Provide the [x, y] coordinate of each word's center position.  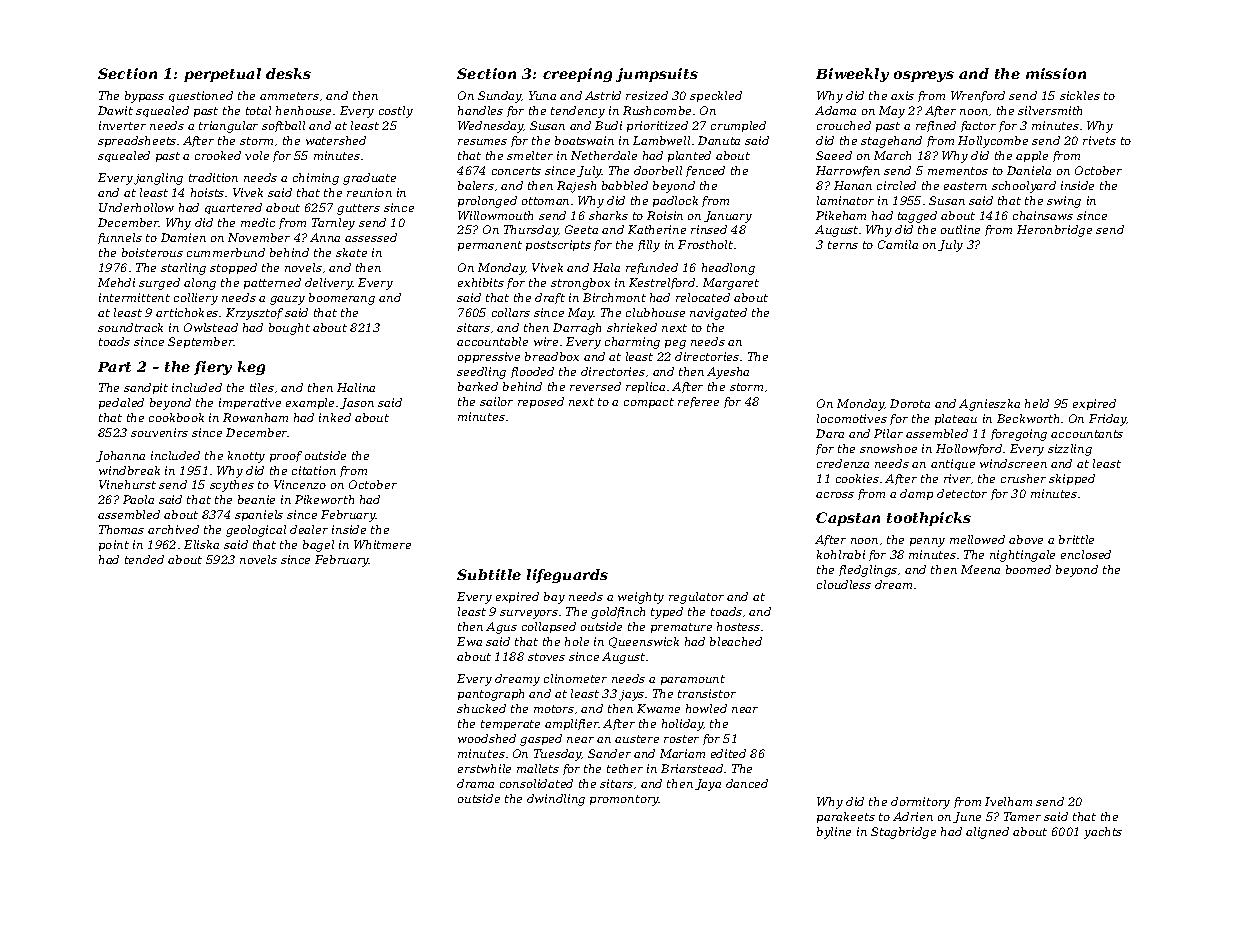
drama [475, 783]
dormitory [920, 803]
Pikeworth [324, 499]
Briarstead [692, 768]
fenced [705, 171]
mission [1056, 73]
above [1026, 539]
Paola [138, 499]
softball [283, 126]
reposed [541, 402]
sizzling [1070, 450]
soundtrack [130, 327]
